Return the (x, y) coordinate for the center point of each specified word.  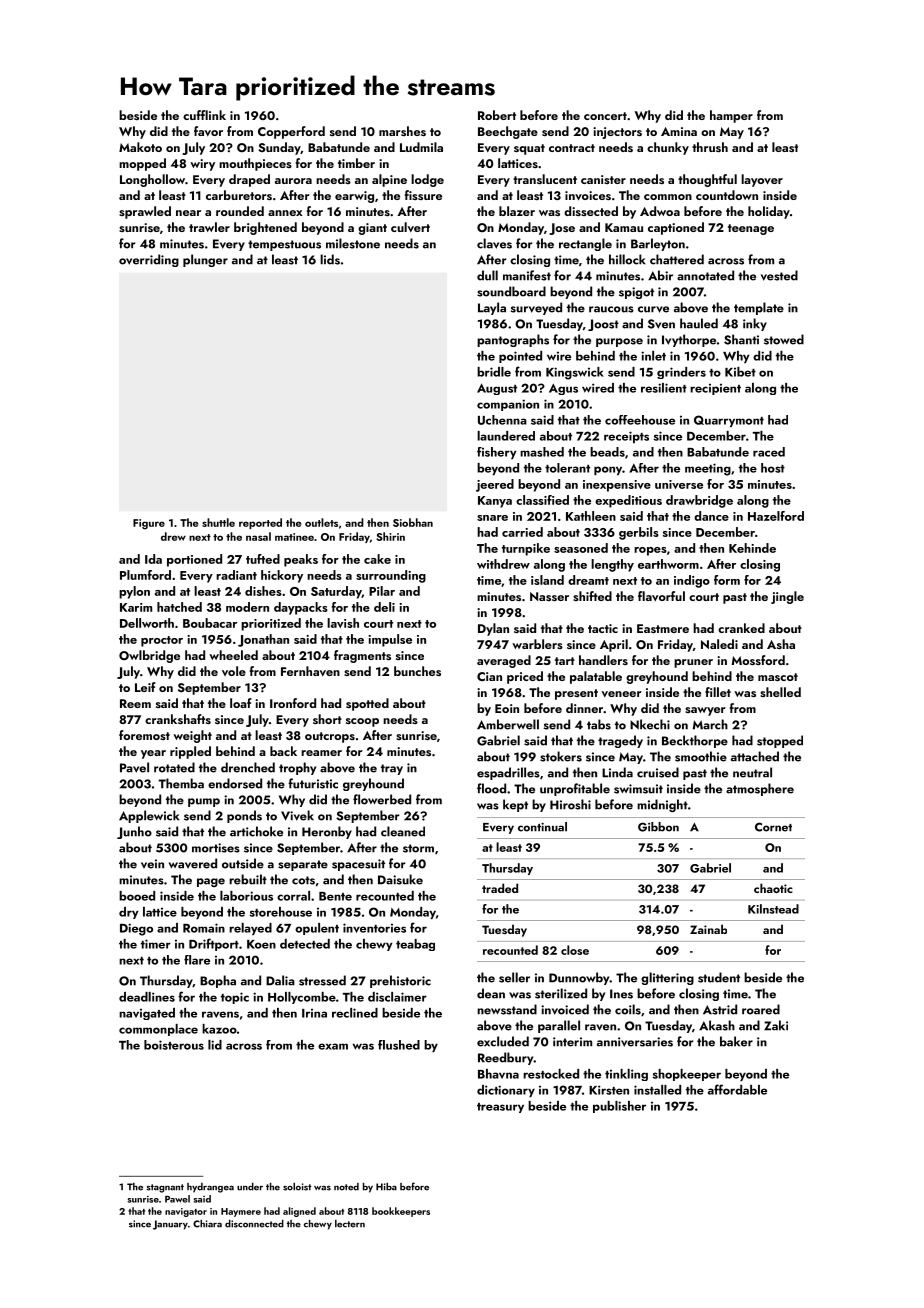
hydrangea (210, 1188)
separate (303, 865)
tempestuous (284, 245)
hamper (731, 116)
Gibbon (658, 827)
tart (565, 661)
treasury (500, 1108)
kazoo (219, 1029)
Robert (497, 115)
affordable (737, 1089)
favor (208, 131)
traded (500, 888)
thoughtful (707, 180)
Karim (136, 607)
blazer (517, 211)
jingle (787, 597)
